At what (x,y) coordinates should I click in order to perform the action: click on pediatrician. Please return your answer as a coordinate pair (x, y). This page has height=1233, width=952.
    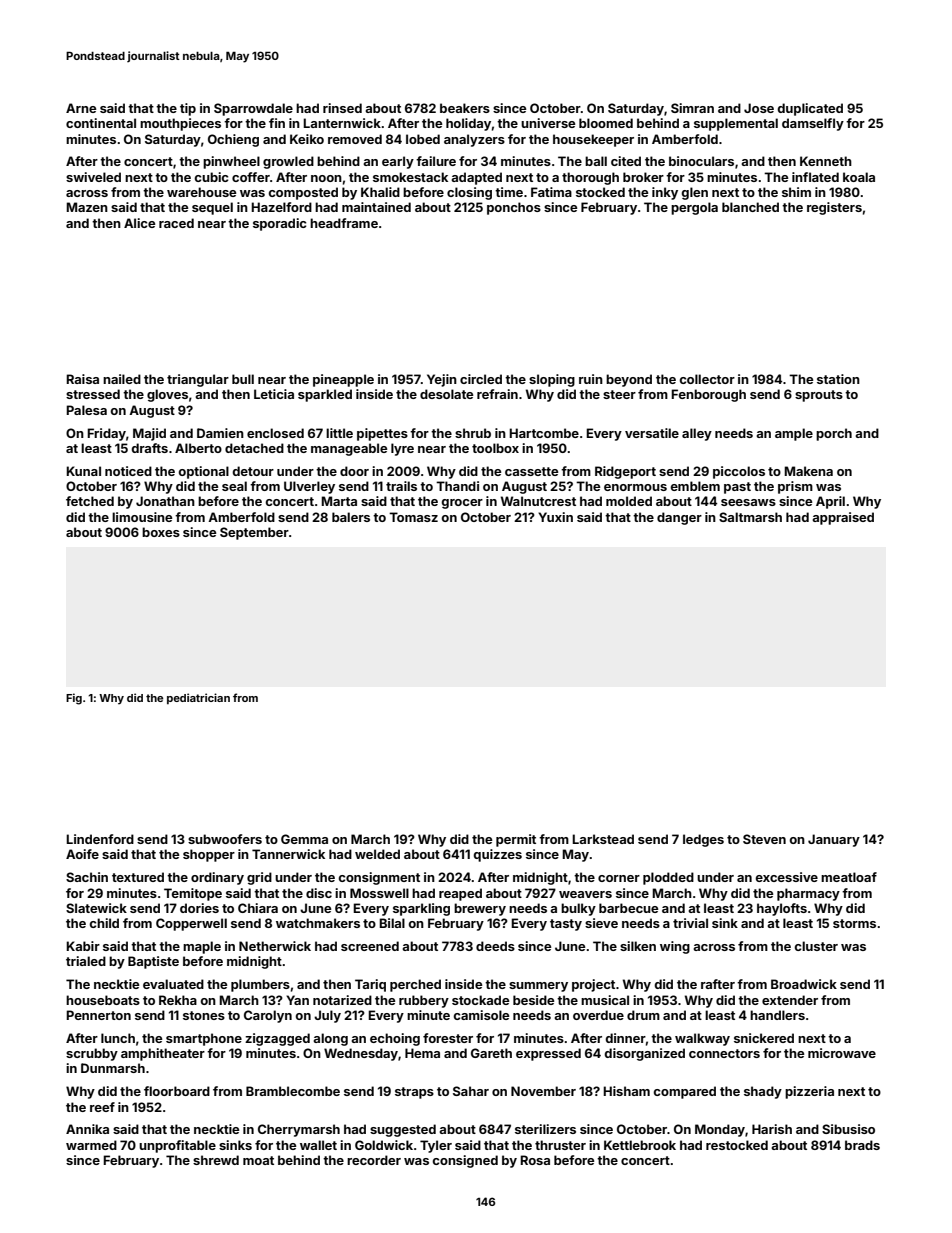
    Looking at the image, I should click on (198, 698).
